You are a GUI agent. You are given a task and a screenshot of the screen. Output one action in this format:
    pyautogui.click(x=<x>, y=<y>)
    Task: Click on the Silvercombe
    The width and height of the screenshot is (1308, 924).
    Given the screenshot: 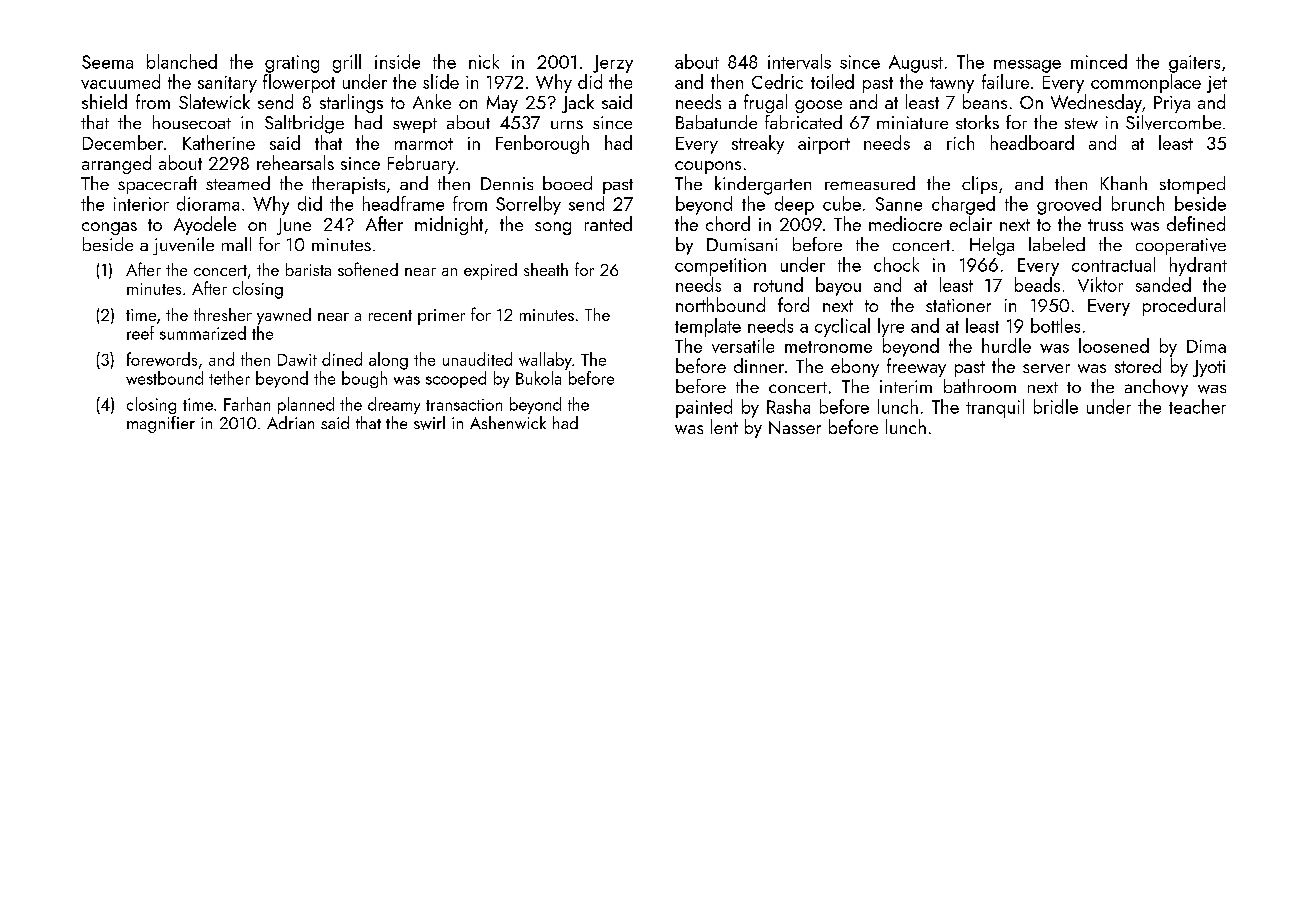 What is the action you would take?
    pyautogui.click(x=1173, y=122)
